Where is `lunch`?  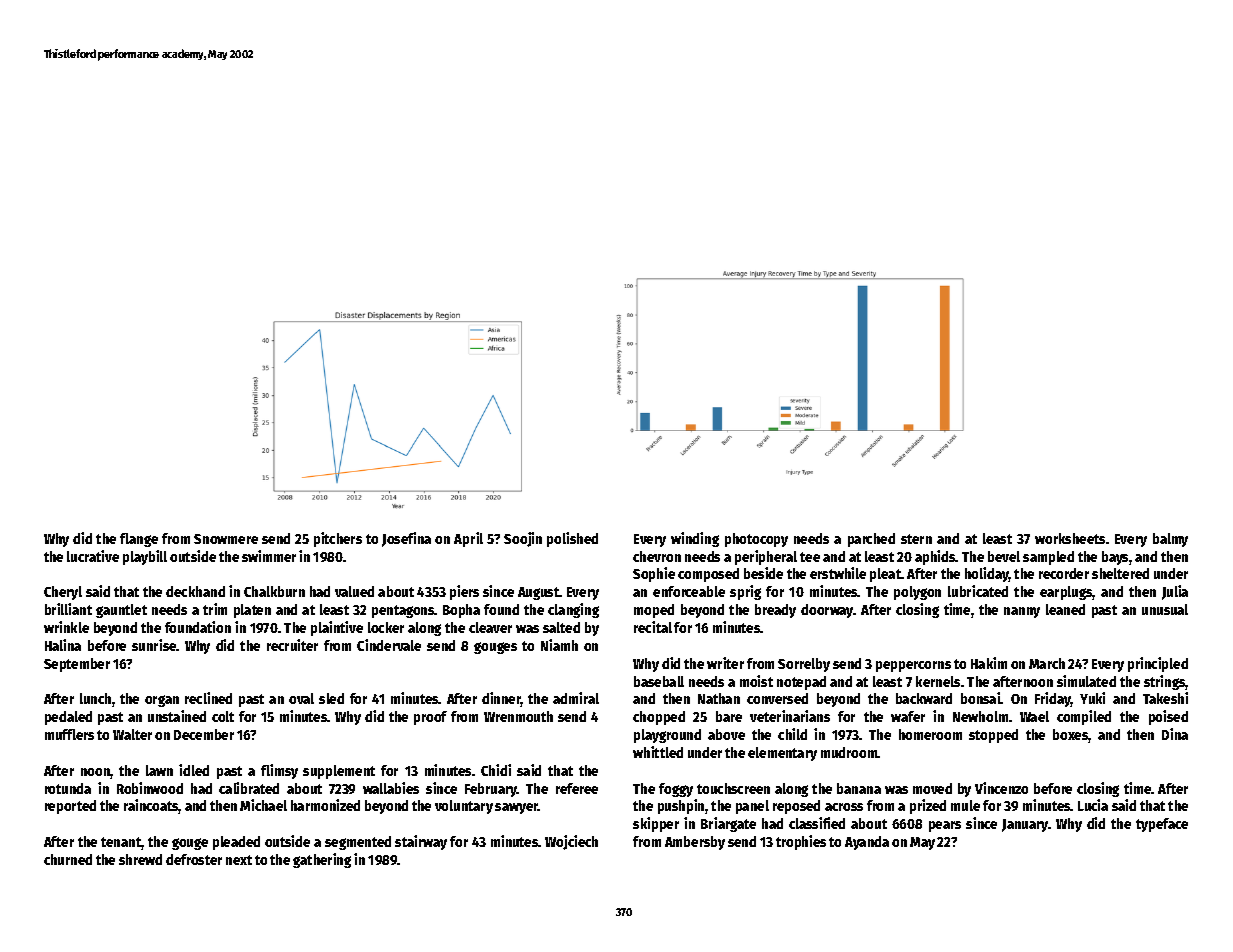
lunch is located at coordinates (95, 698).
